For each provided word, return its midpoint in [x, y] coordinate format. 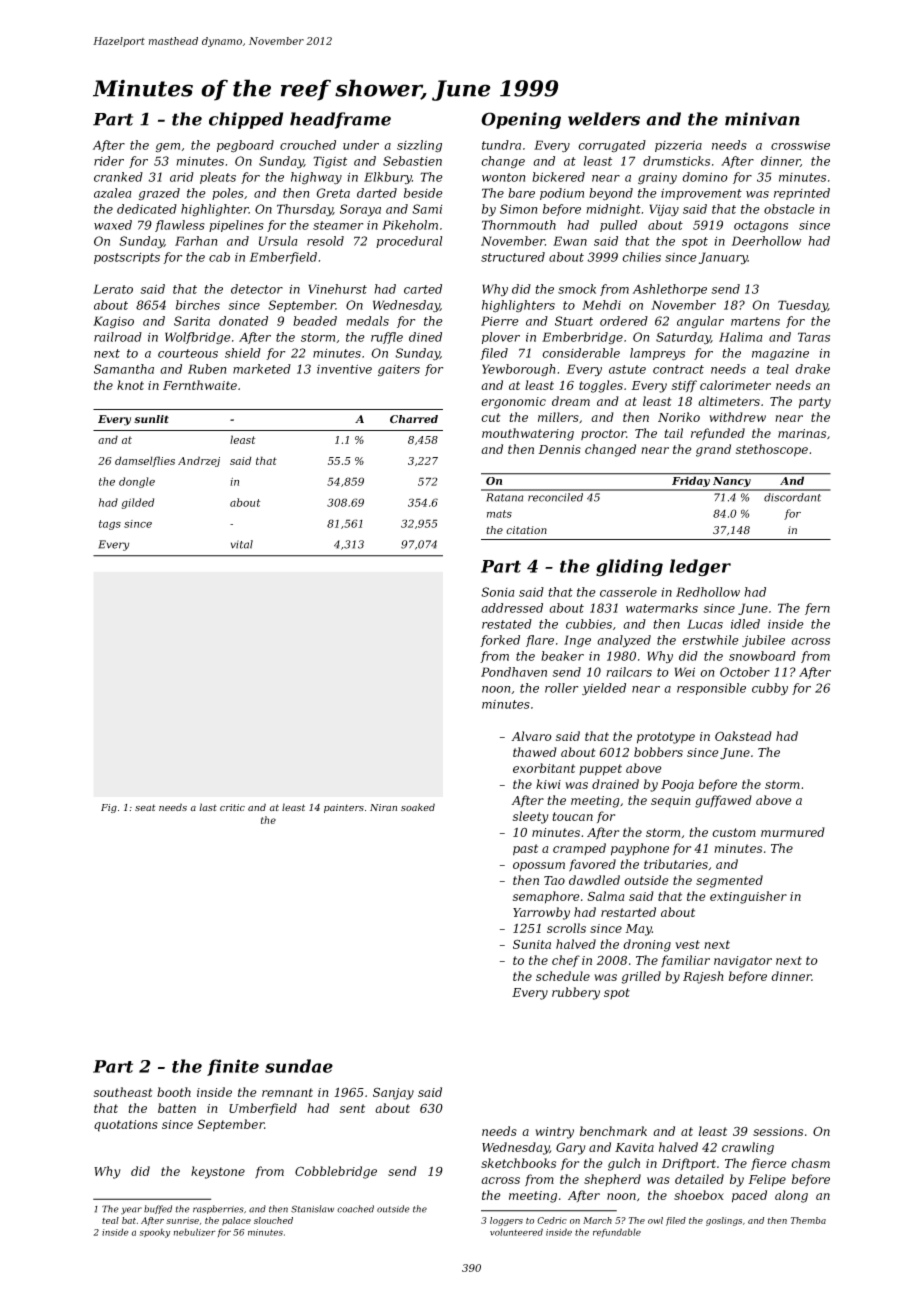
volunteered [516, 1232]
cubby [770, 689]
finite [233, 1067]
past [525, 850]
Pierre [500, 321]
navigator [743, 962]
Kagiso [113, 322]
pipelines [236, 226]
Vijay [664, 210]
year [131, 1211]
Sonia [497, 592]
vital [242, 544]
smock [577, 289]
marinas [802, 433]
